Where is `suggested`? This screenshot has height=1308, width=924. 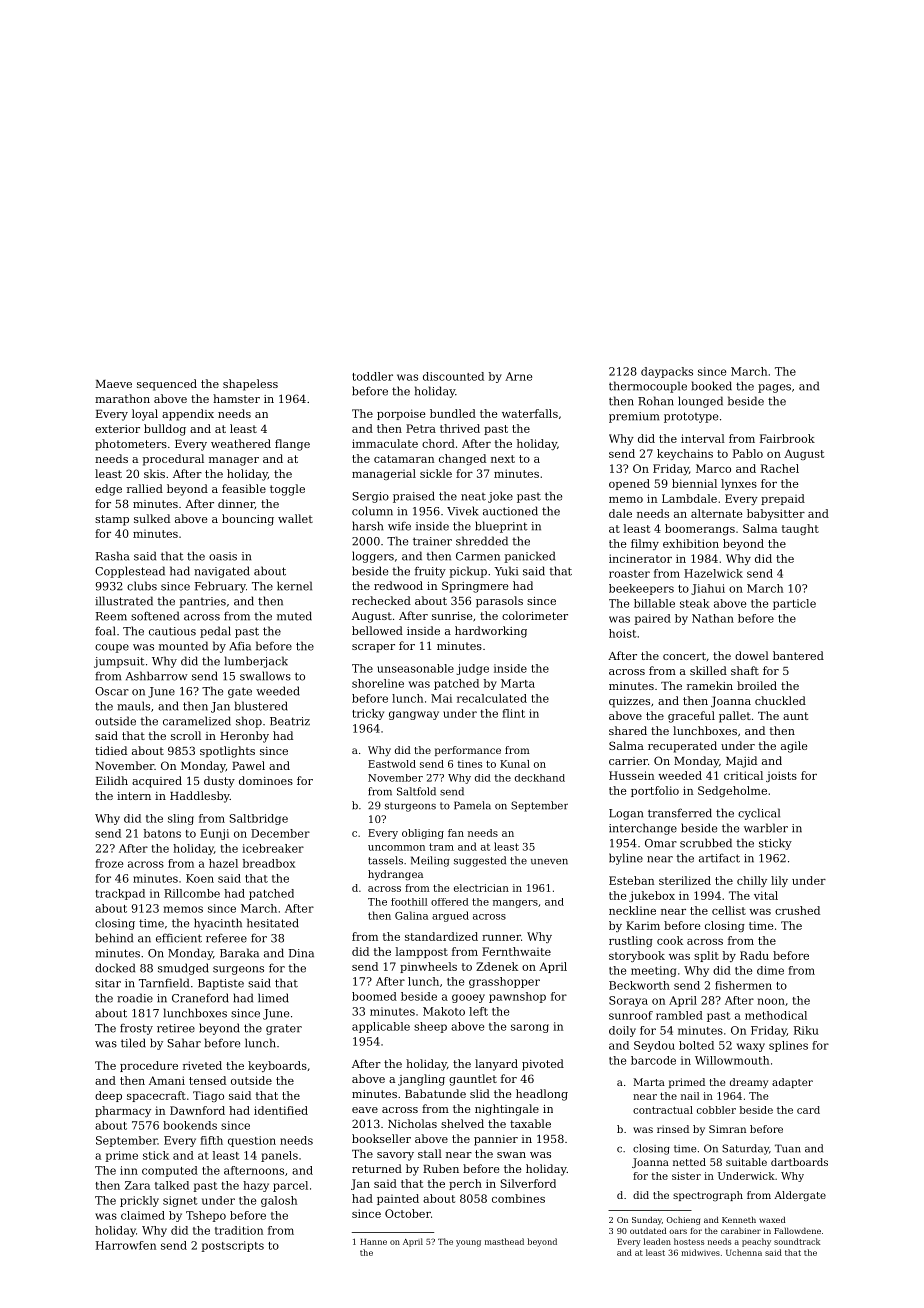
suggested is located at coordinates (480, 861).
